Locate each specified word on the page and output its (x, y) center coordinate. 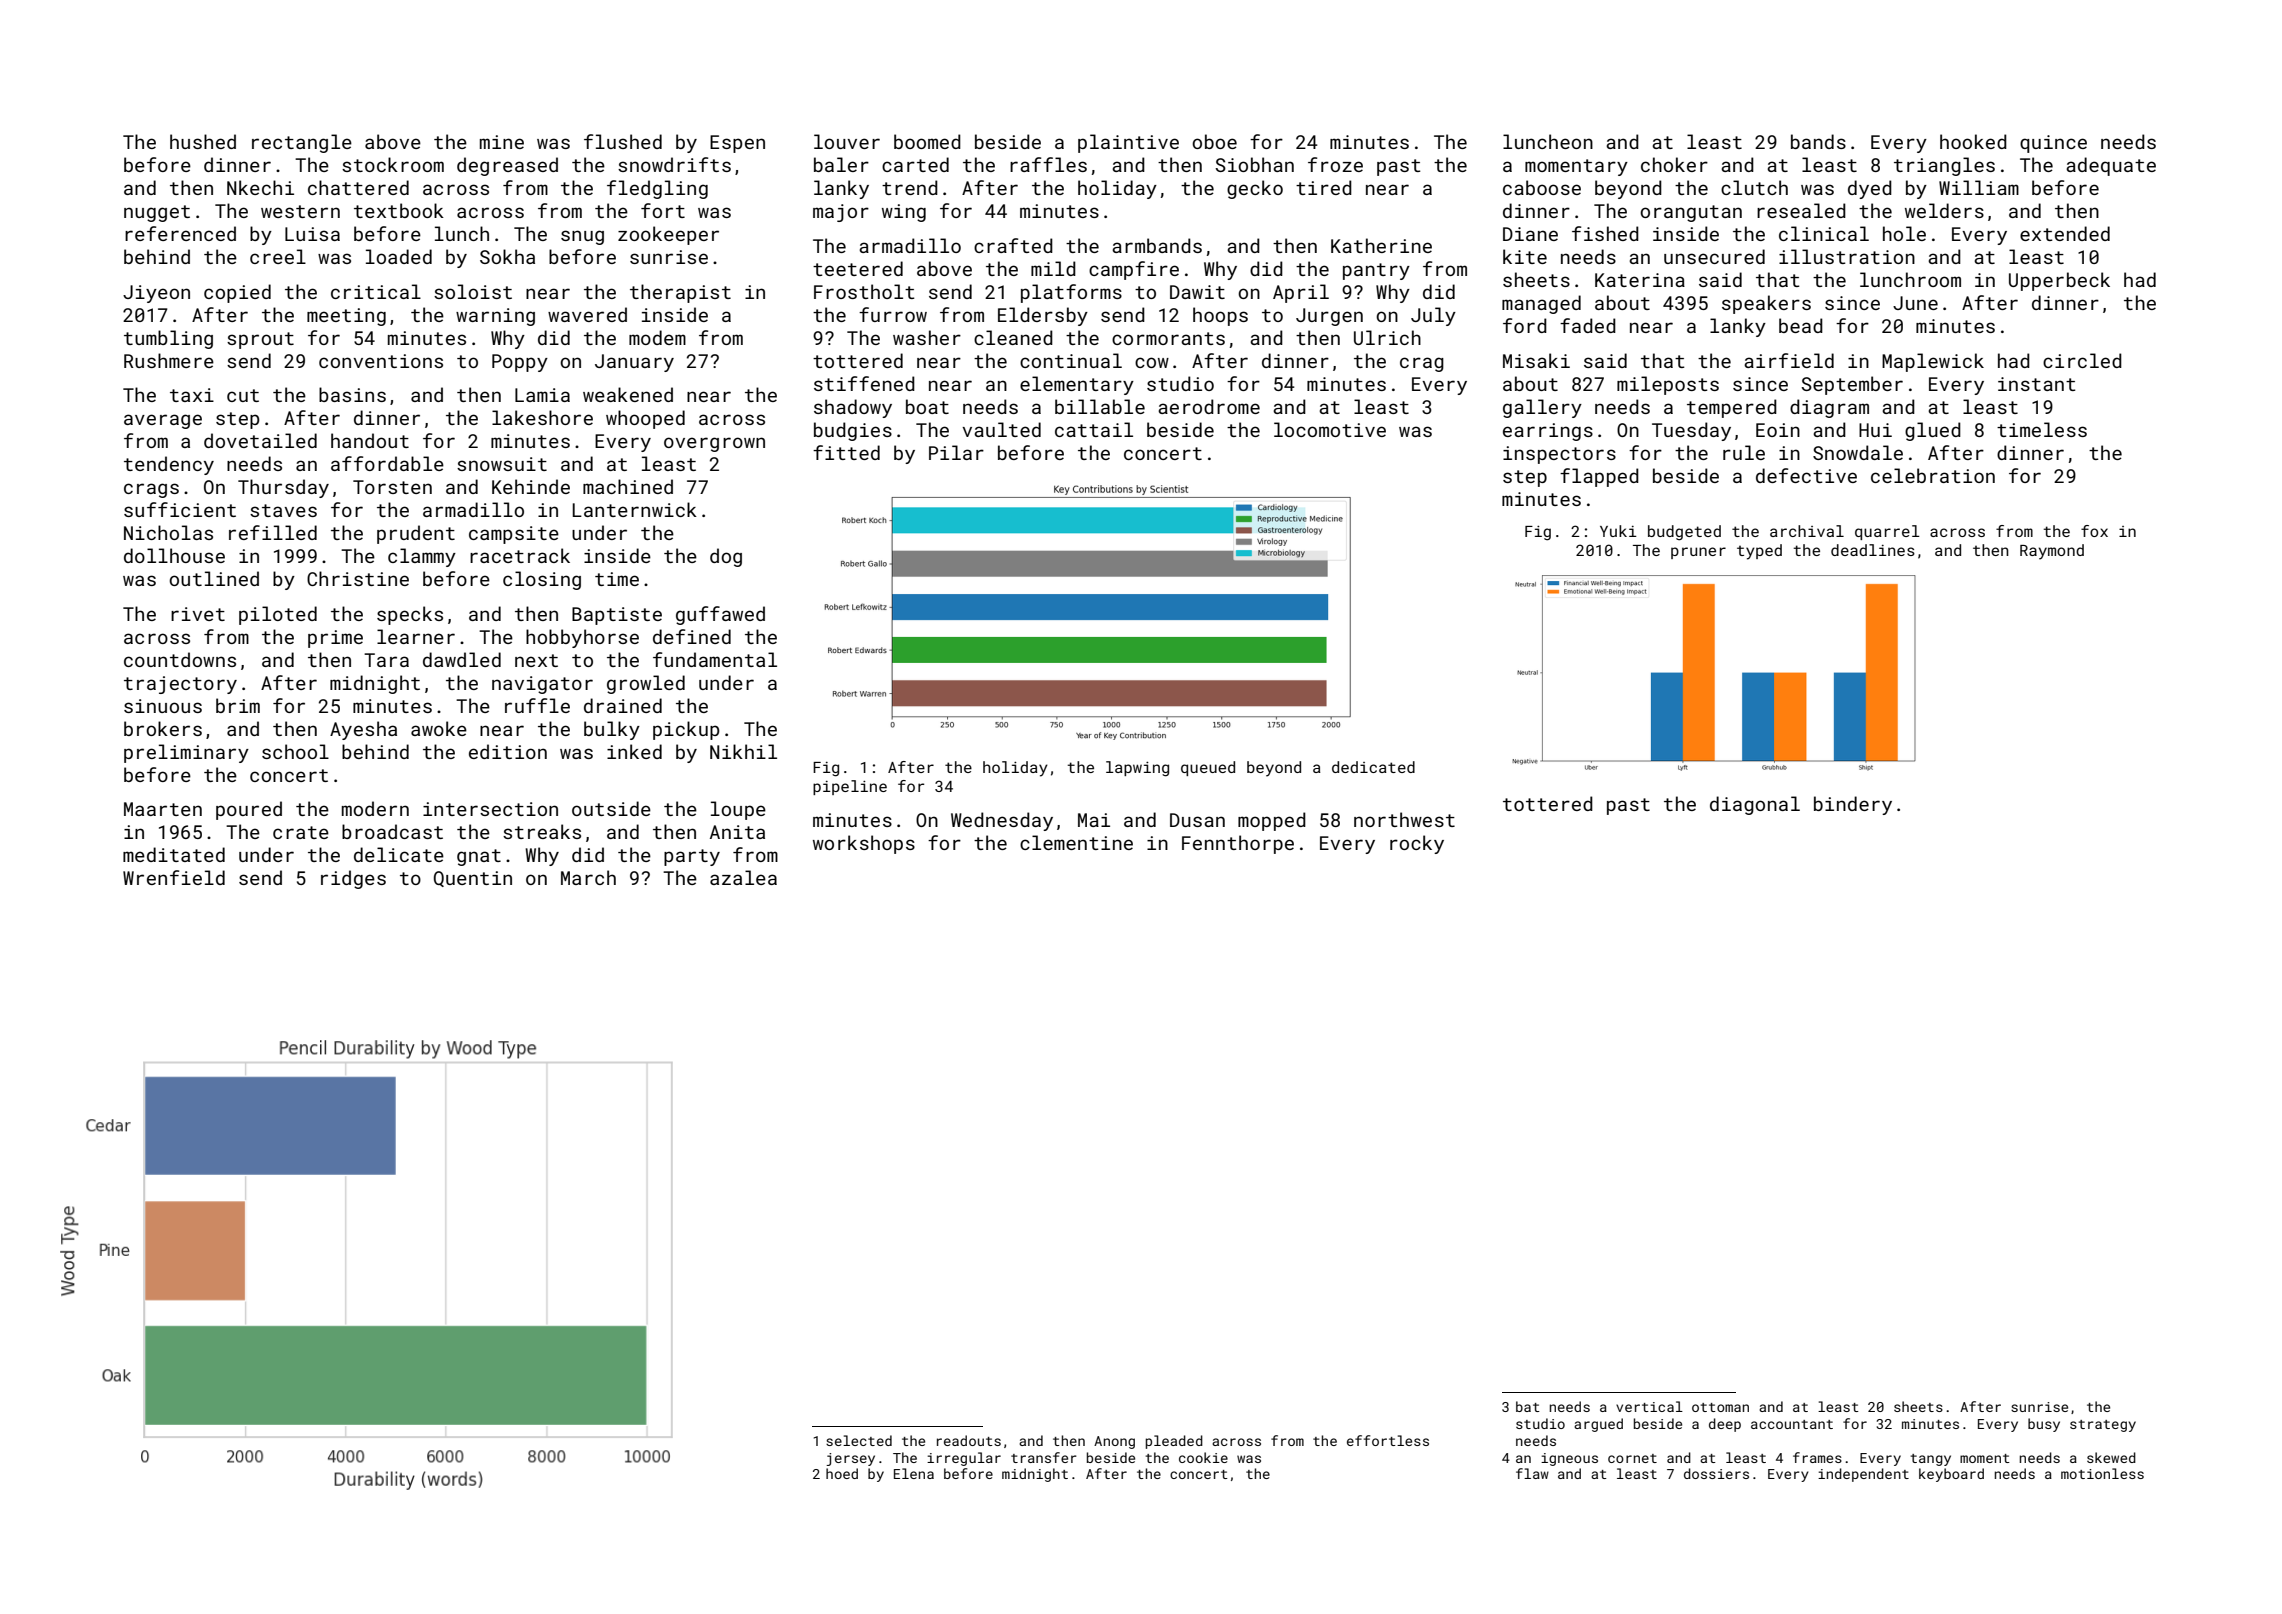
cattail (1094, 429)
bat (1528, 1406)
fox (2094, 531)
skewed (2111, 1457)
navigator (542, 685)
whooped (645, 419)
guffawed (720, 615)
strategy (2103, 1426)
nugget (157, 213)
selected (859, 1440)
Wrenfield (174, 877)
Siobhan (1254, 164)
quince (2053, 144)
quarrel (1887, 532)
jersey (850, 1459)
